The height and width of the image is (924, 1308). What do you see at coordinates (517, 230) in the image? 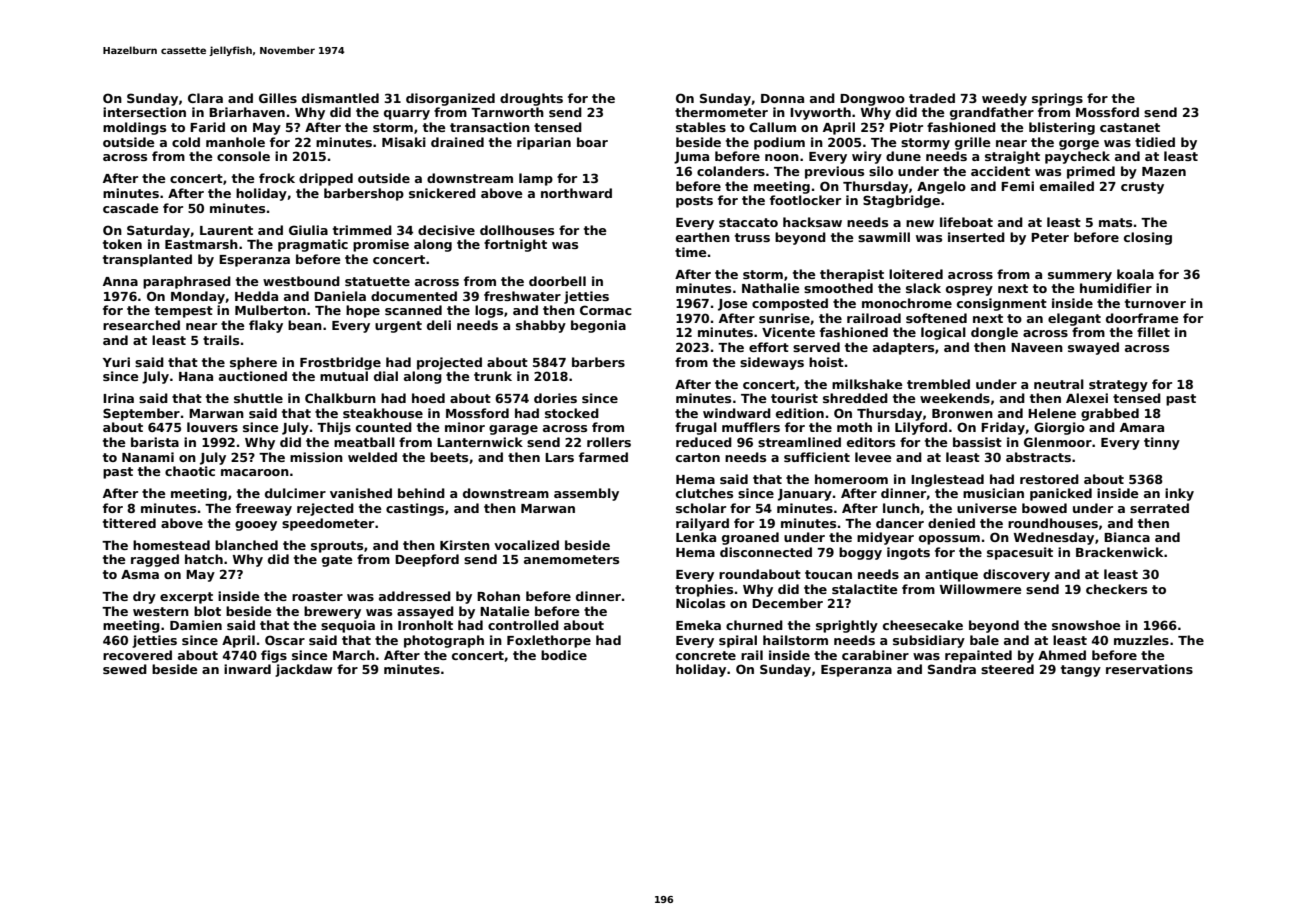
I see `dollhouses` at bounding box center [517, 230].
